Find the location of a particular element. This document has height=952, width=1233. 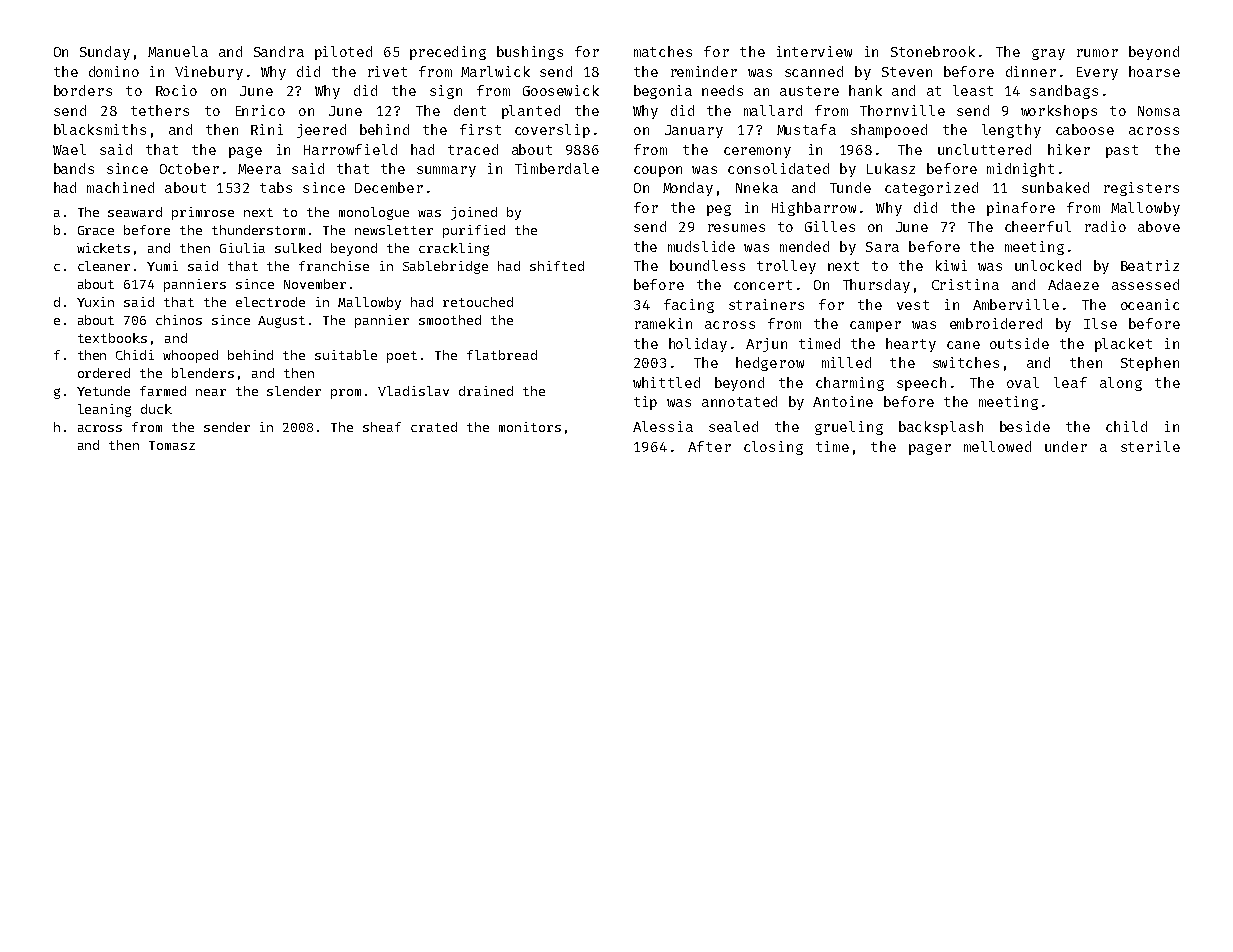

After is located at coordinates (709, 446).
